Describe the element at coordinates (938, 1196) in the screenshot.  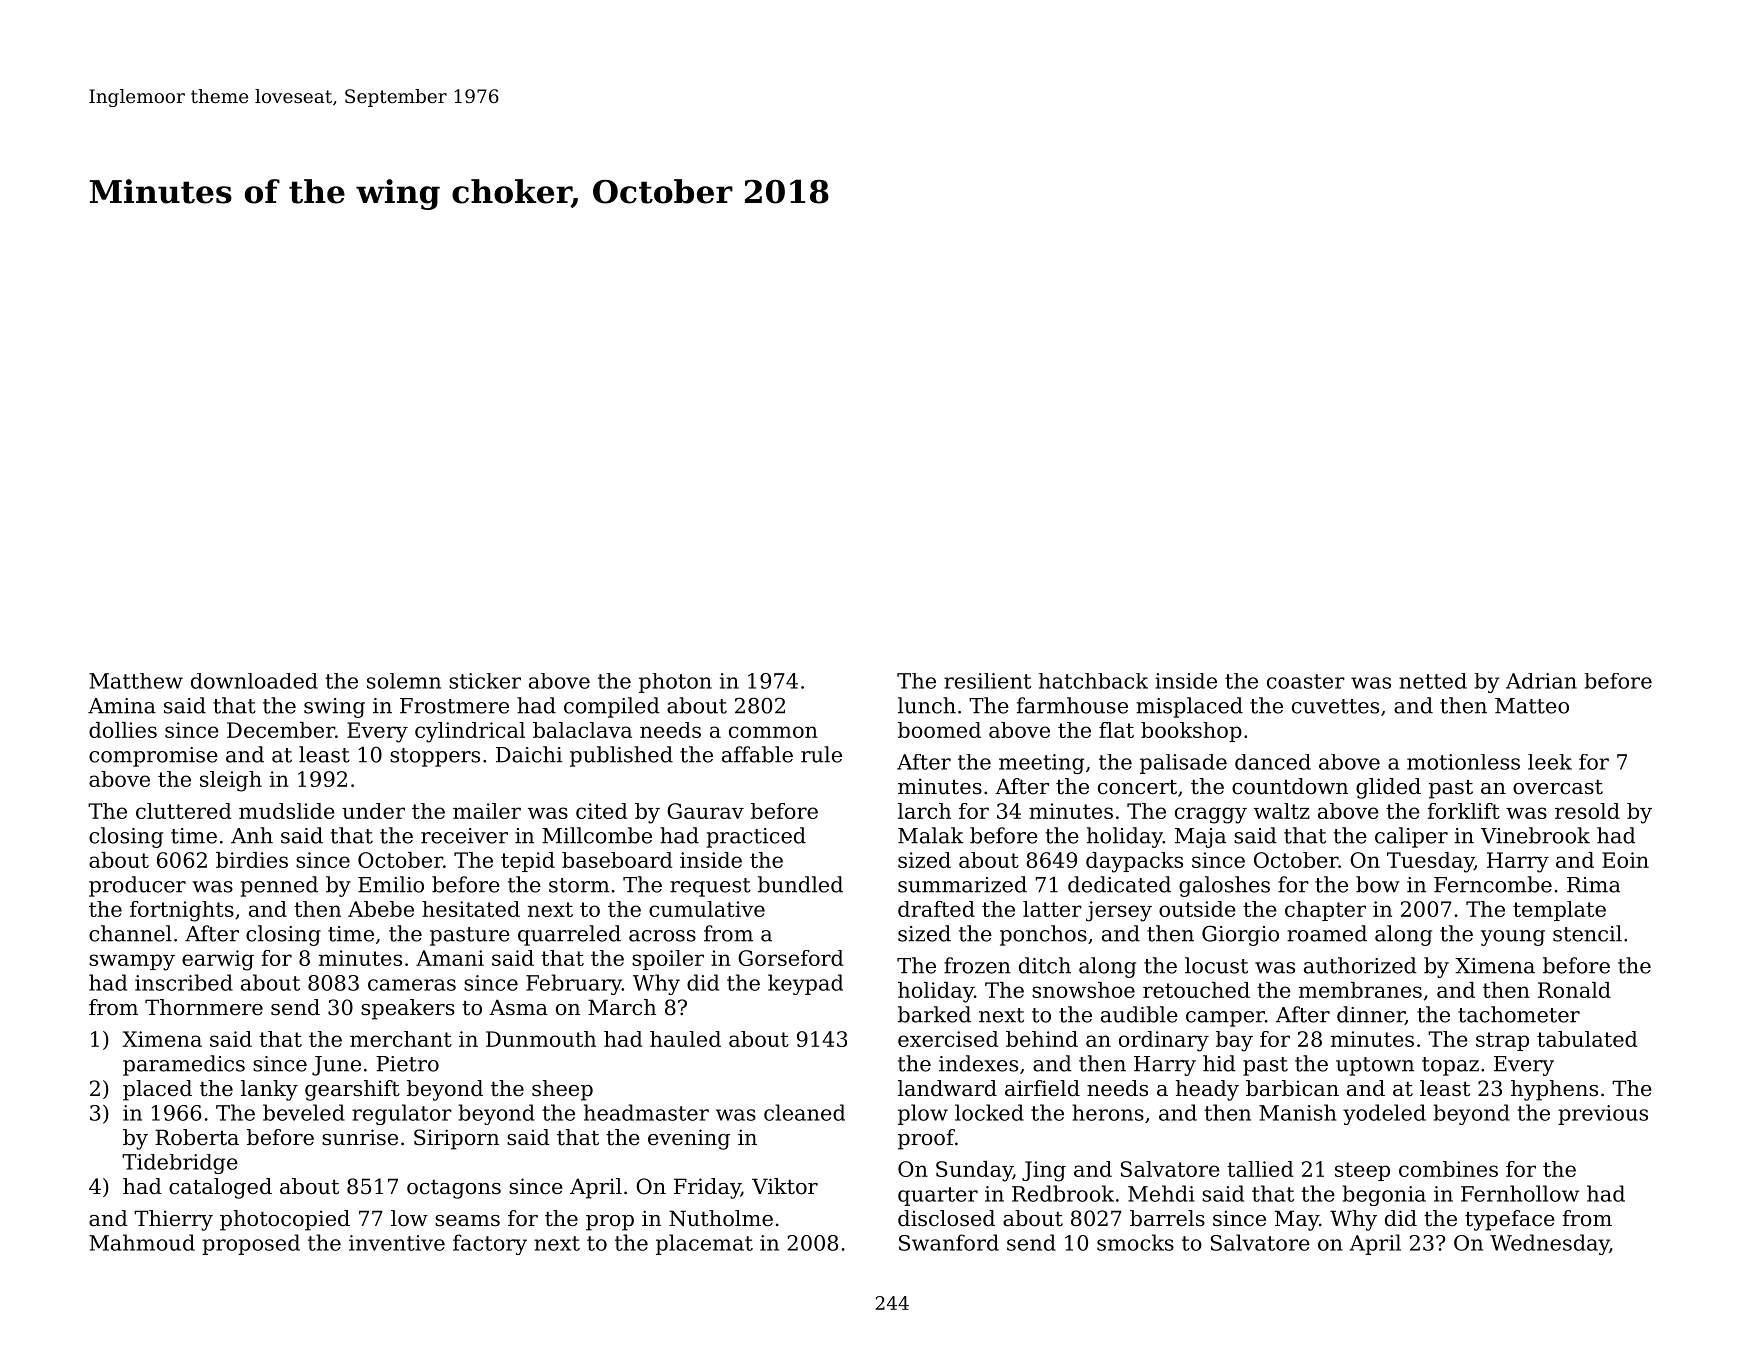
I see `quarter` at that location.
